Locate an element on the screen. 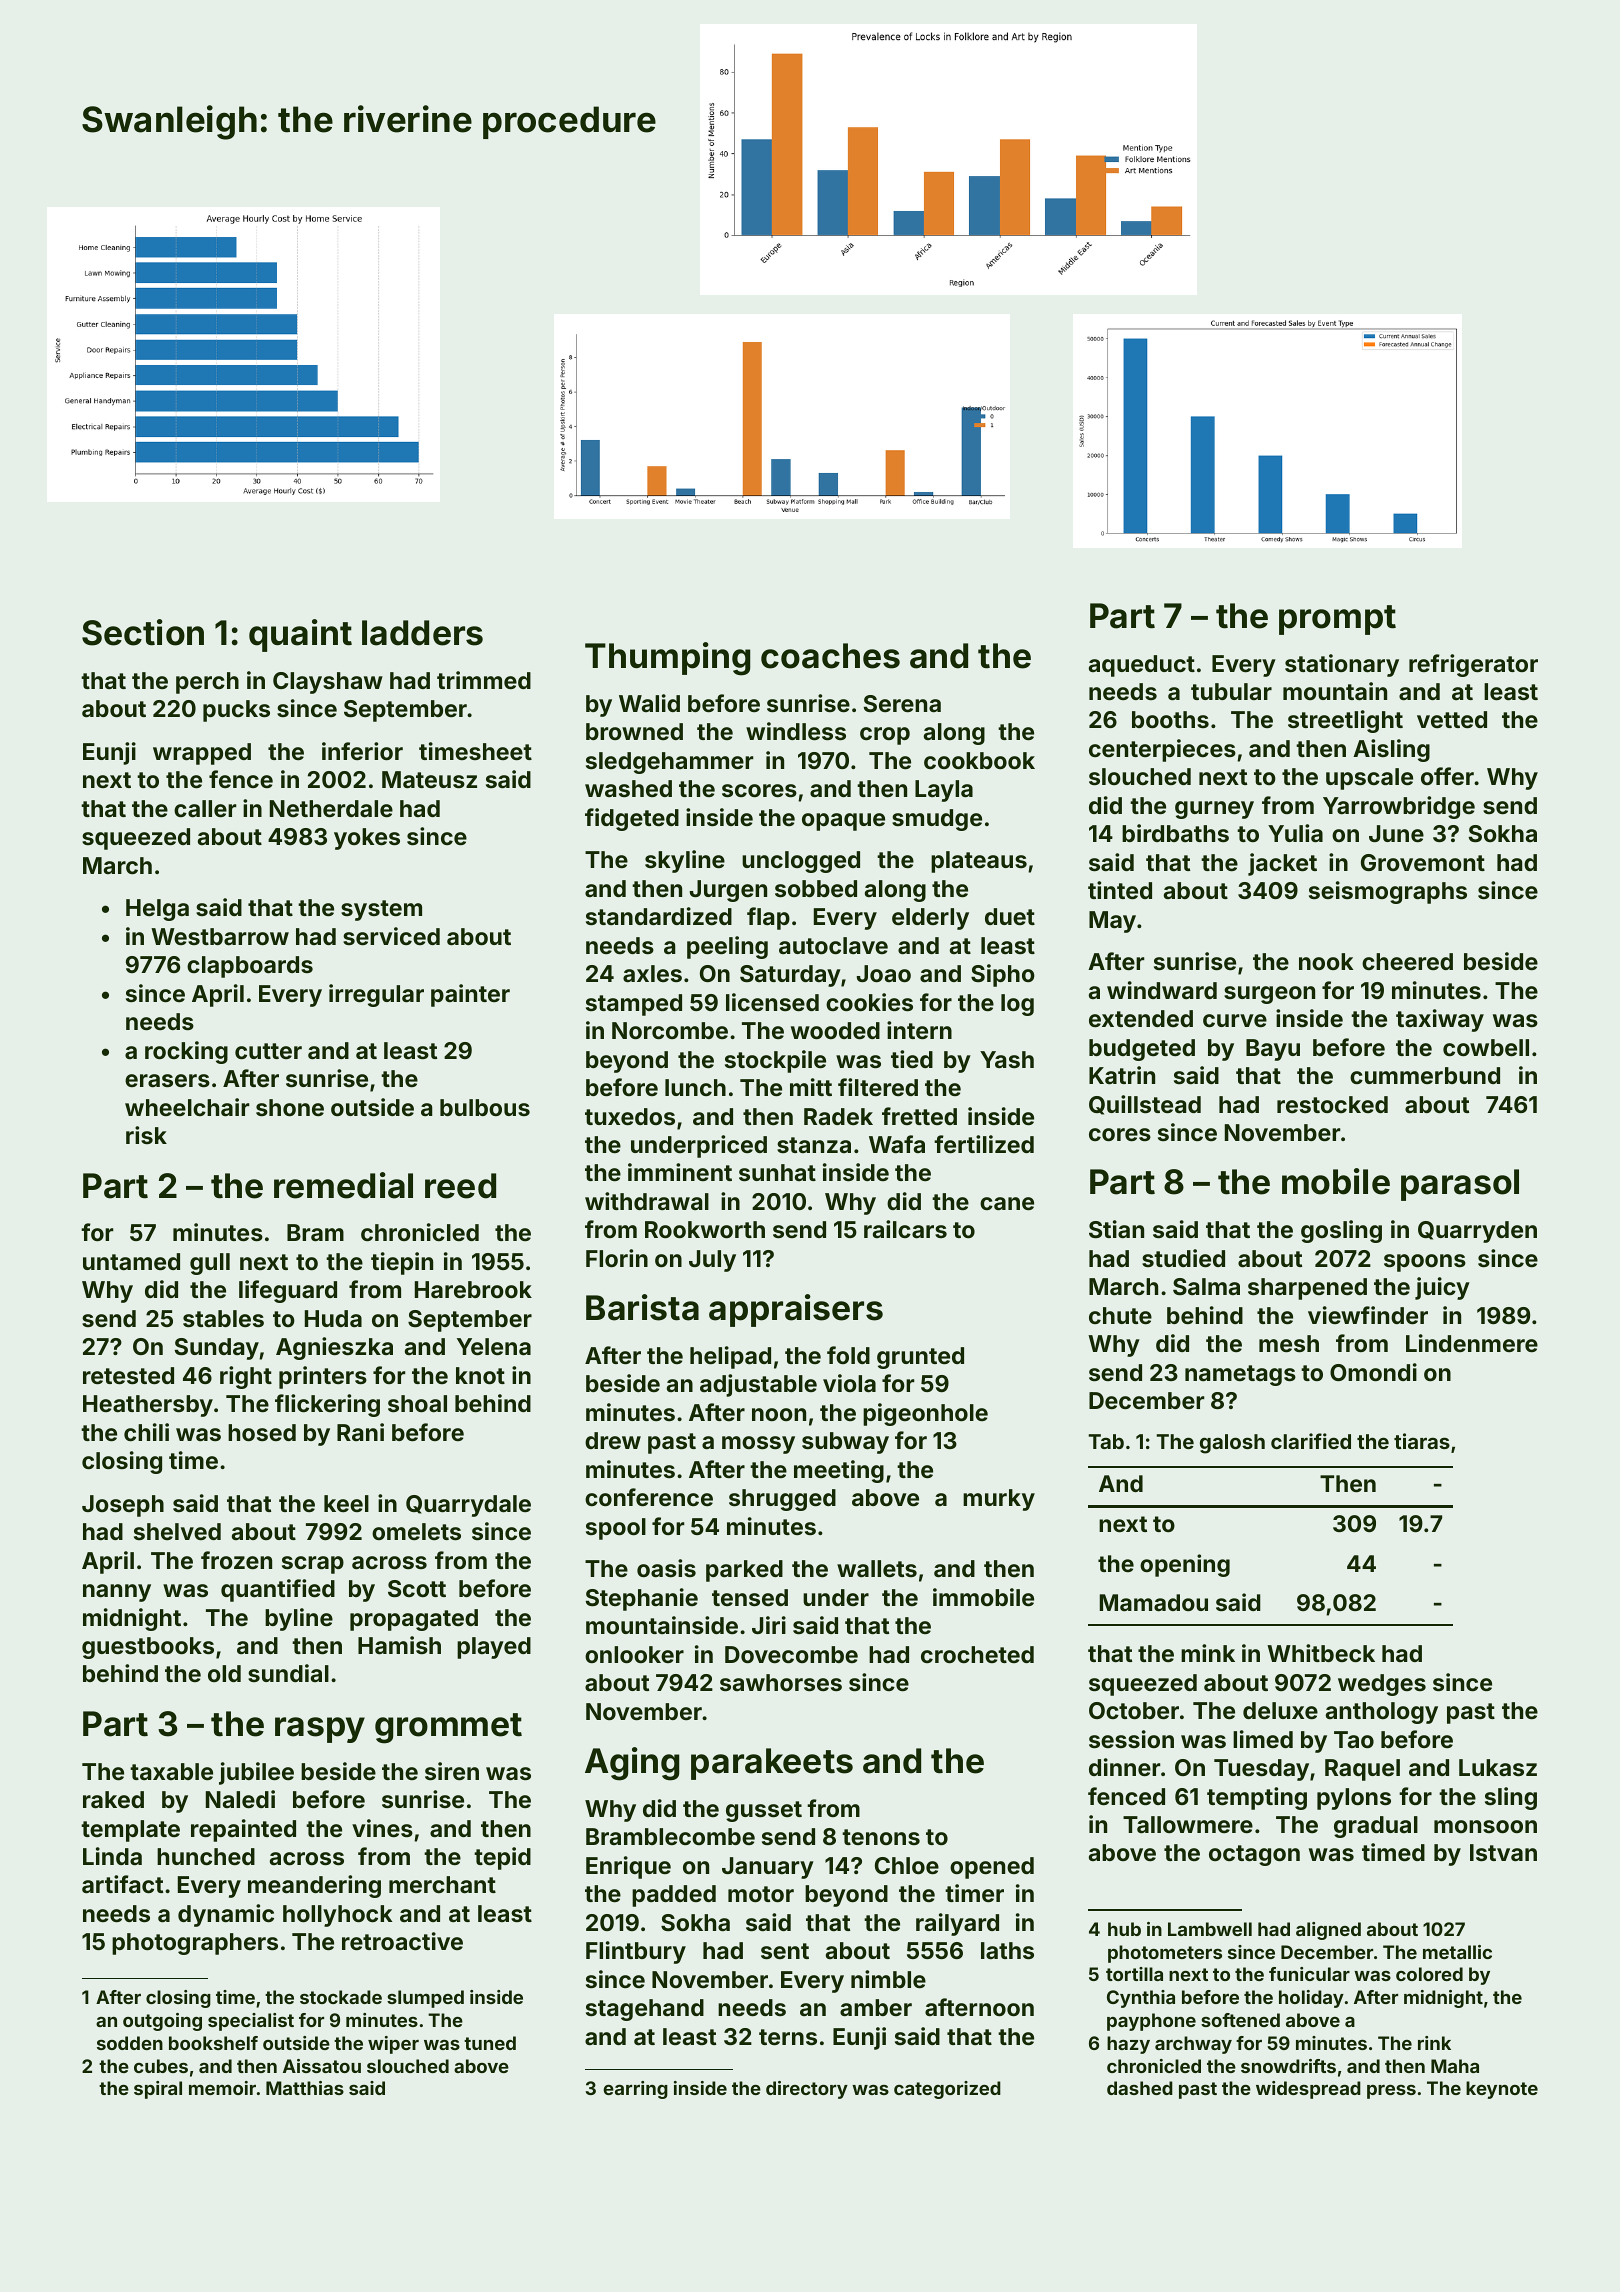 This screenshot has width=1620, height=2292. Lindenmere is located at coordinates (1472, 1343).
